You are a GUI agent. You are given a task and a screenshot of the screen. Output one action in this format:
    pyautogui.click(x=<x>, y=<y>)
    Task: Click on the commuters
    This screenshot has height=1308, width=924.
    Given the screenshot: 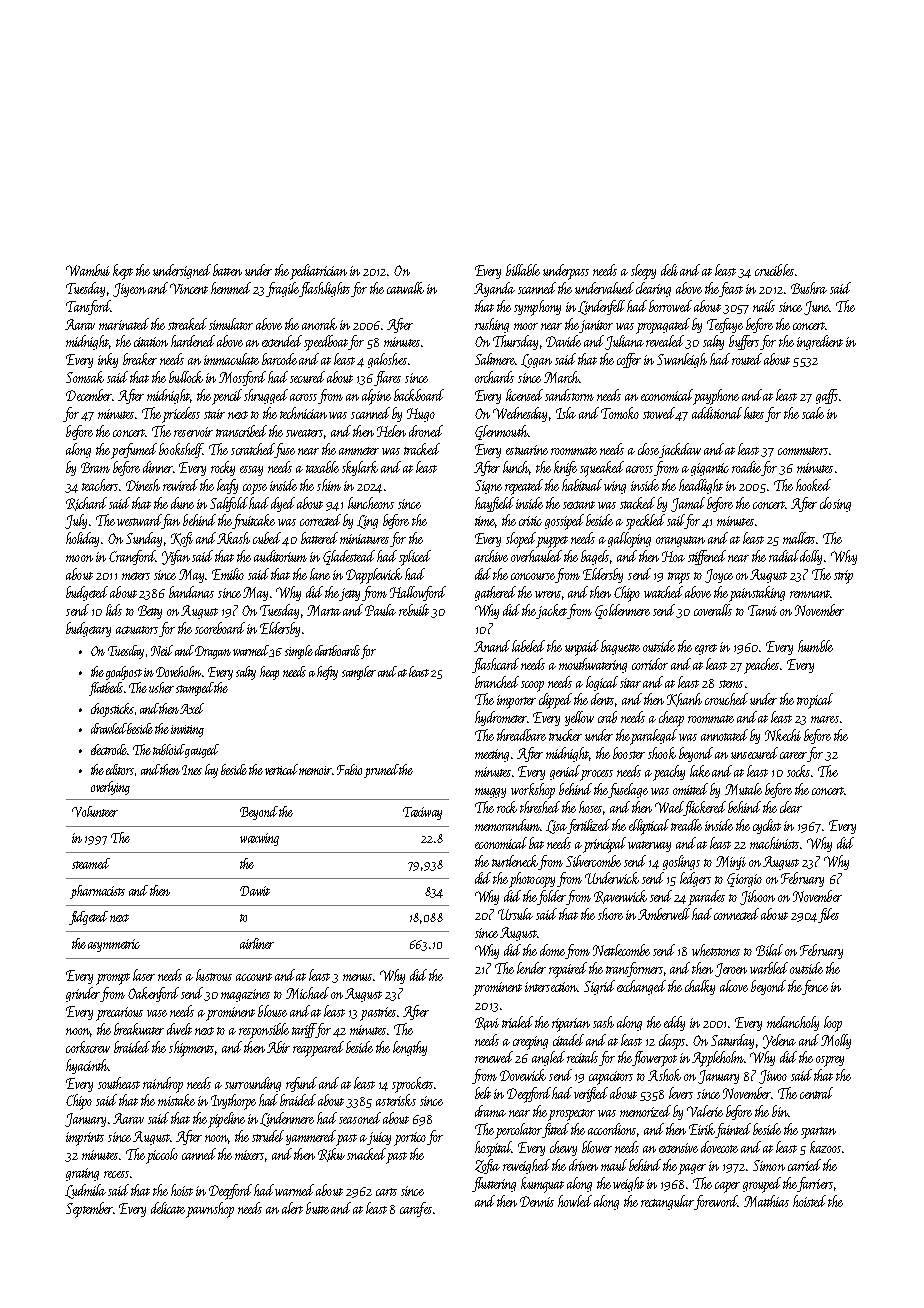 What is the action you would take?
    pyautogui.click(x=803, y=451)
